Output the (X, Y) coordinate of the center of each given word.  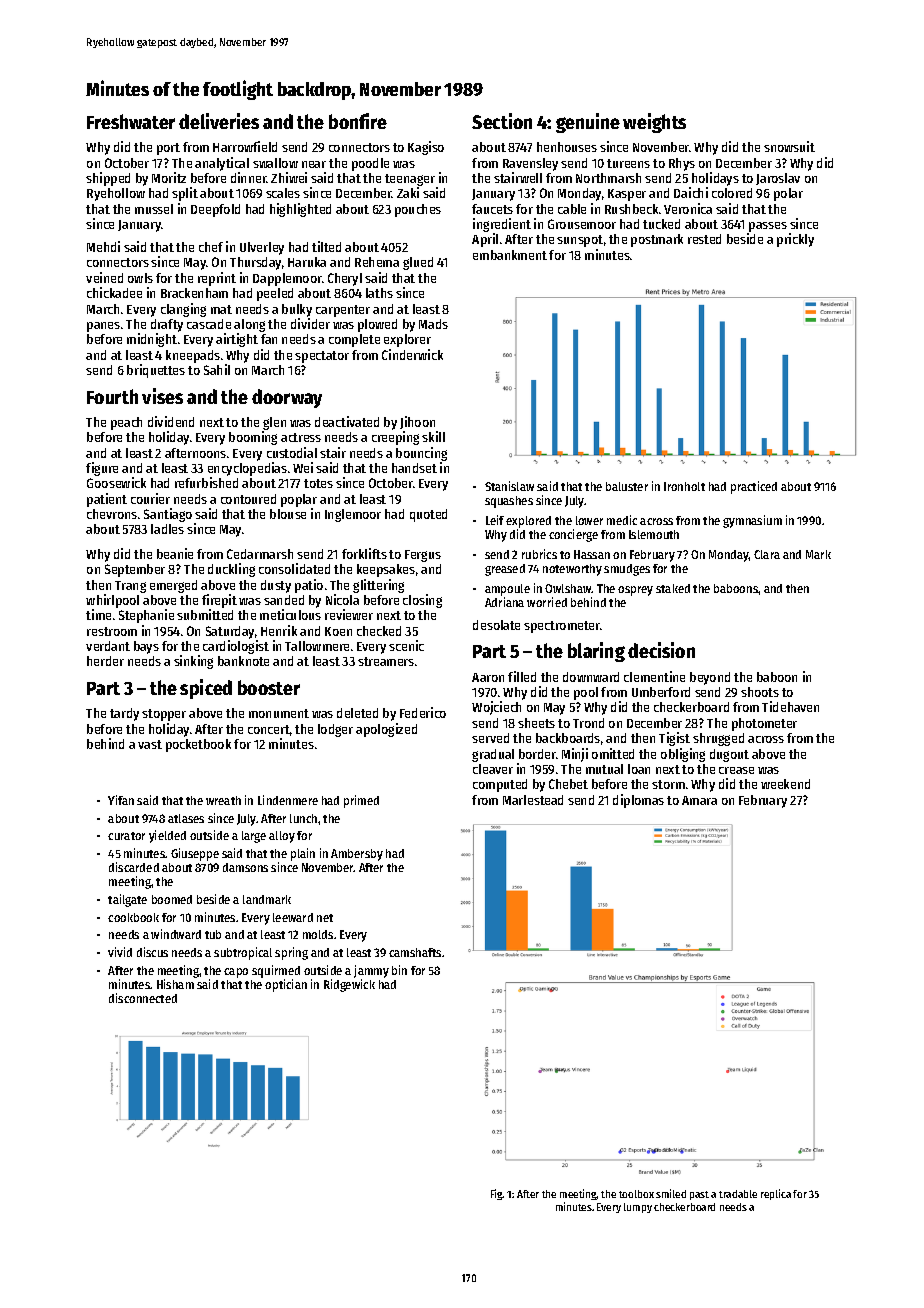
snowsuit (789, 146)
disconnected (143, 998)
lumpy (638, 1208)
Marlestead (533, 800)
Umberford (661, 692)
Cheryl (345, 279)
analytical (222, 164)
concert (269, 729)
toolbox (636, 1194)
